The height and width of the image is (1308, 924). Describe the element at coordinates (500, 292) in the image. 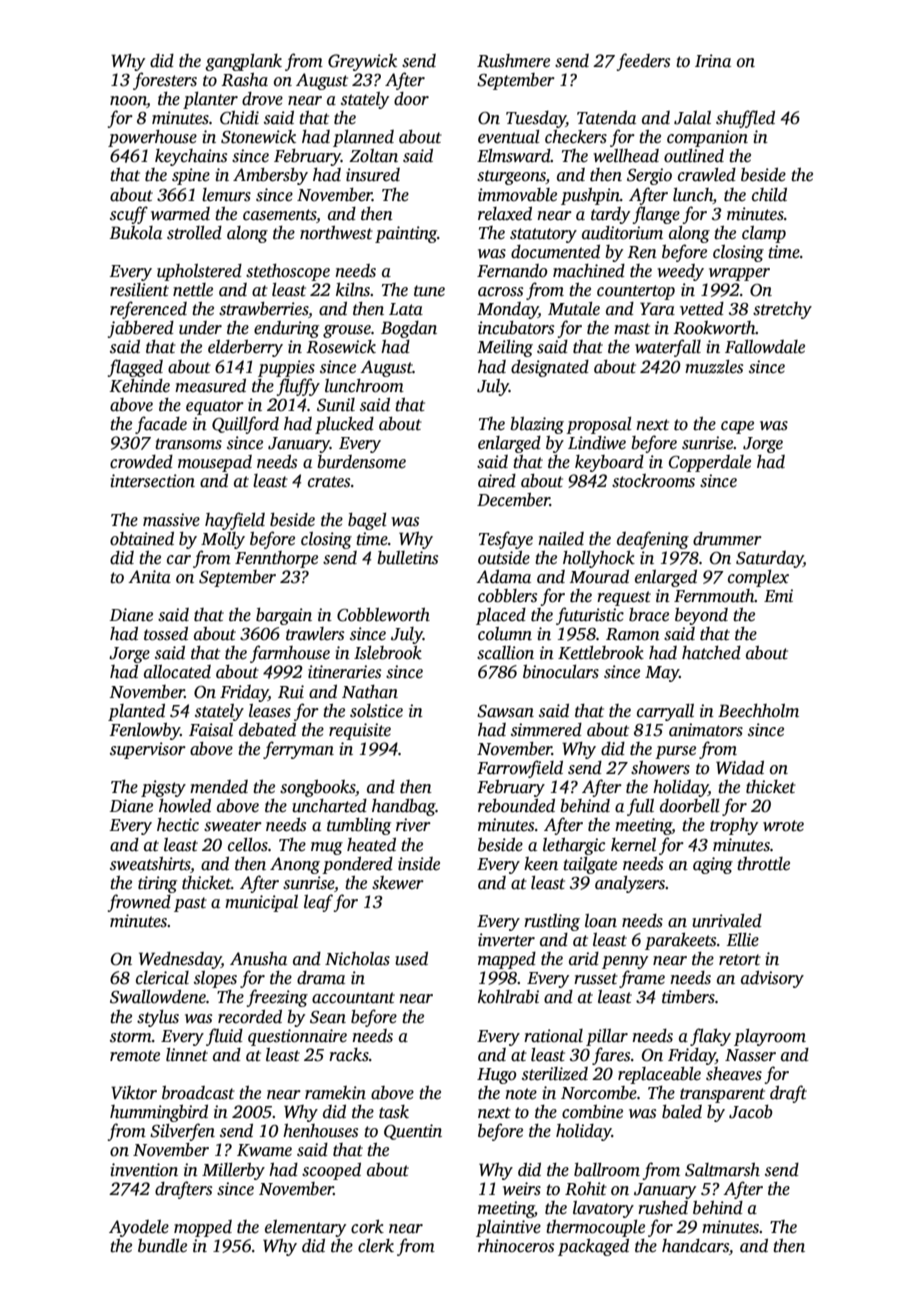

I see `across` at that location.
